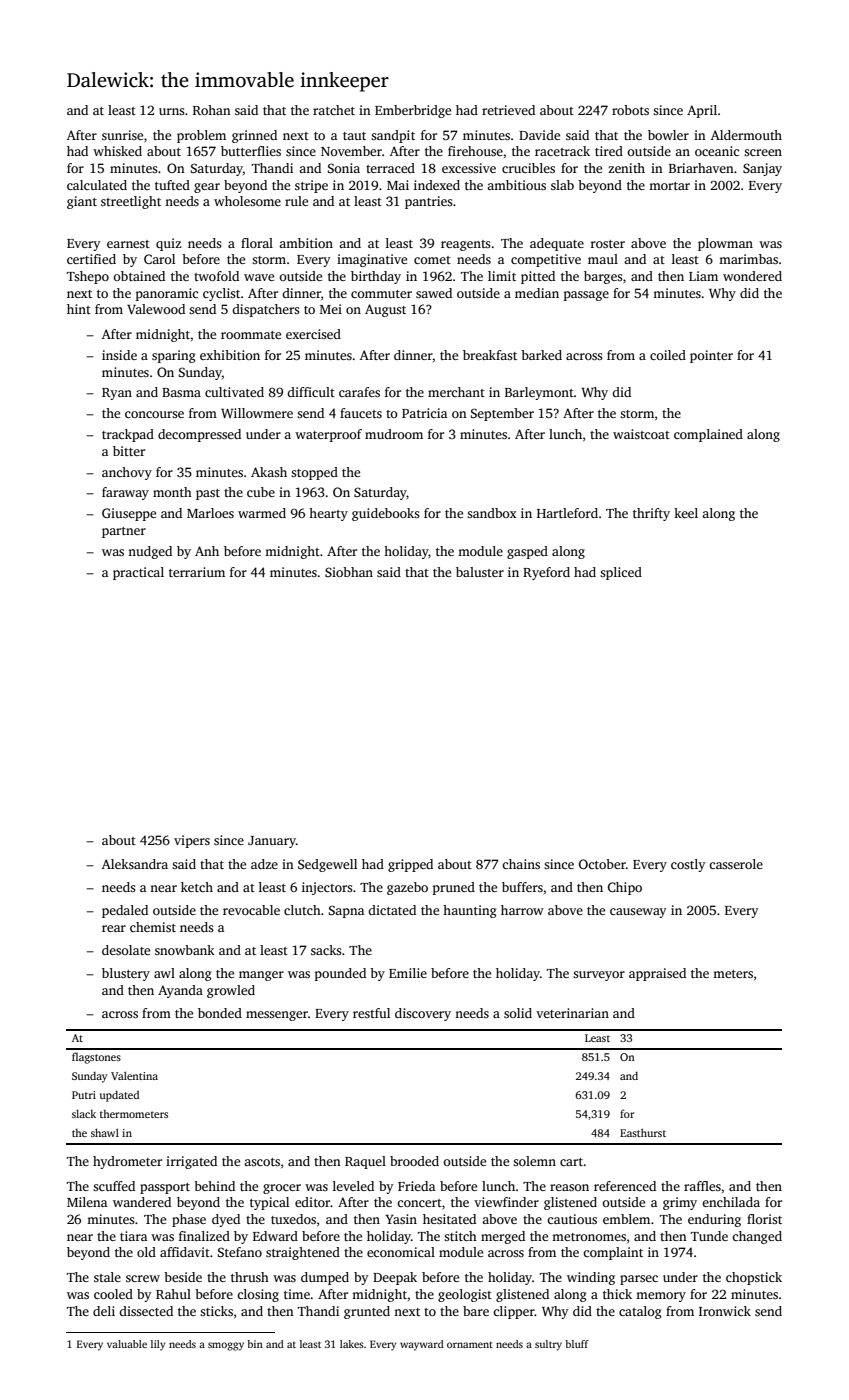  Describe the element at coordinates (686, 513) in the screenshot. I see `keel` at that location.
